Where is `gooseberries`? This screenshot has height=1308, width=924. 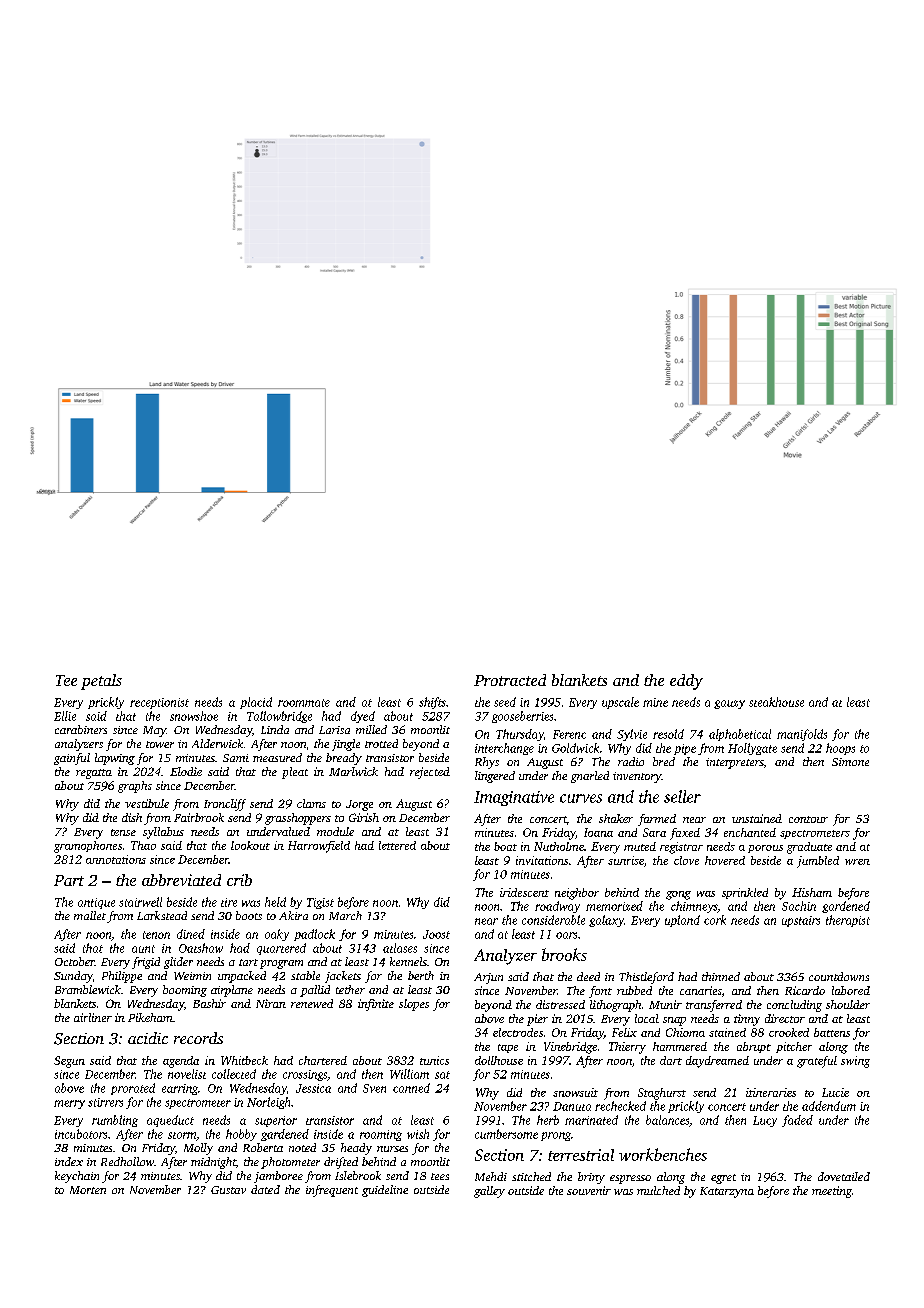
gooseberries is located at coordinates (522, 717).
